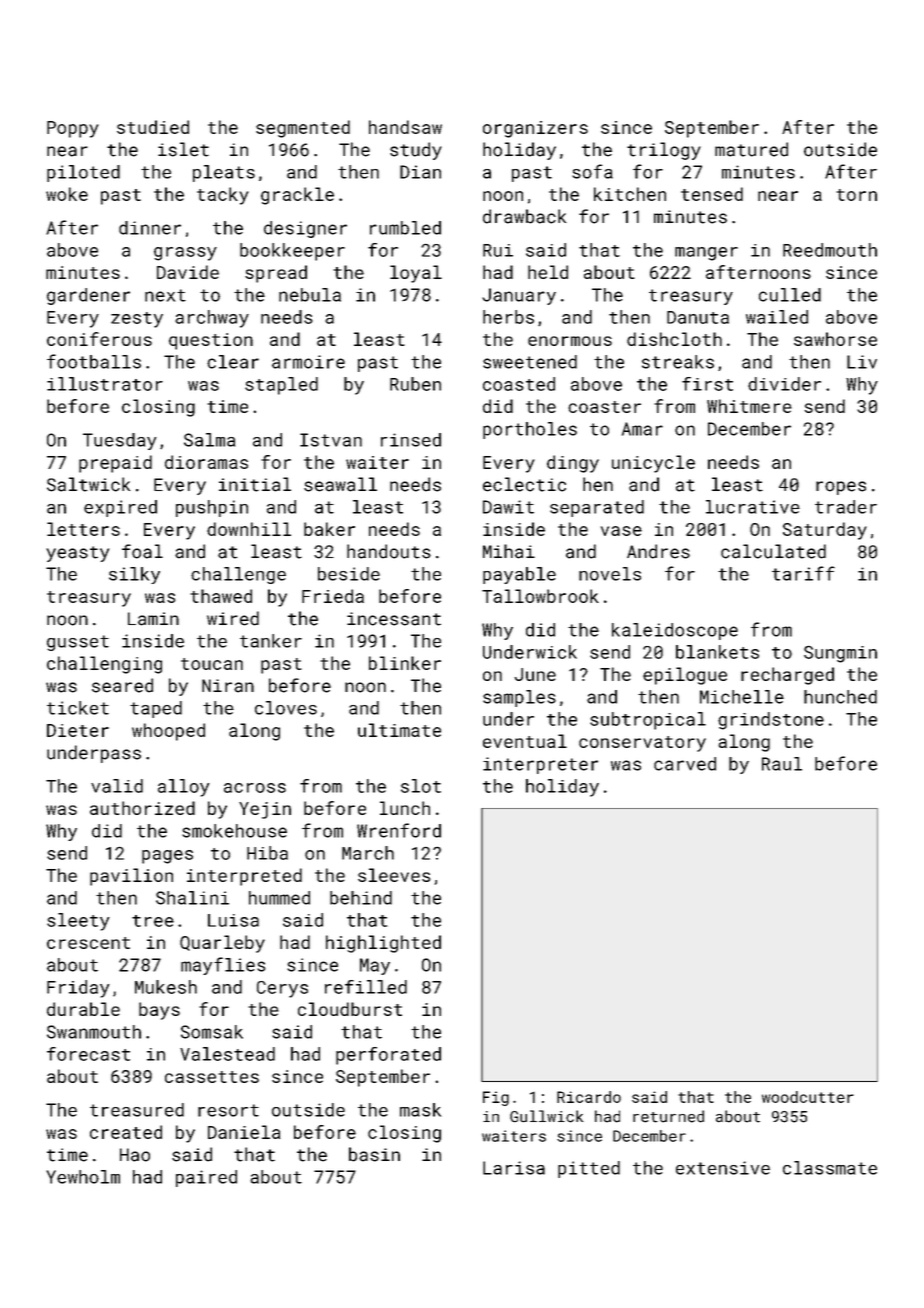 The height and width of the screenshot is (1308, 924). I want to click on trader, so click(846, 507).
